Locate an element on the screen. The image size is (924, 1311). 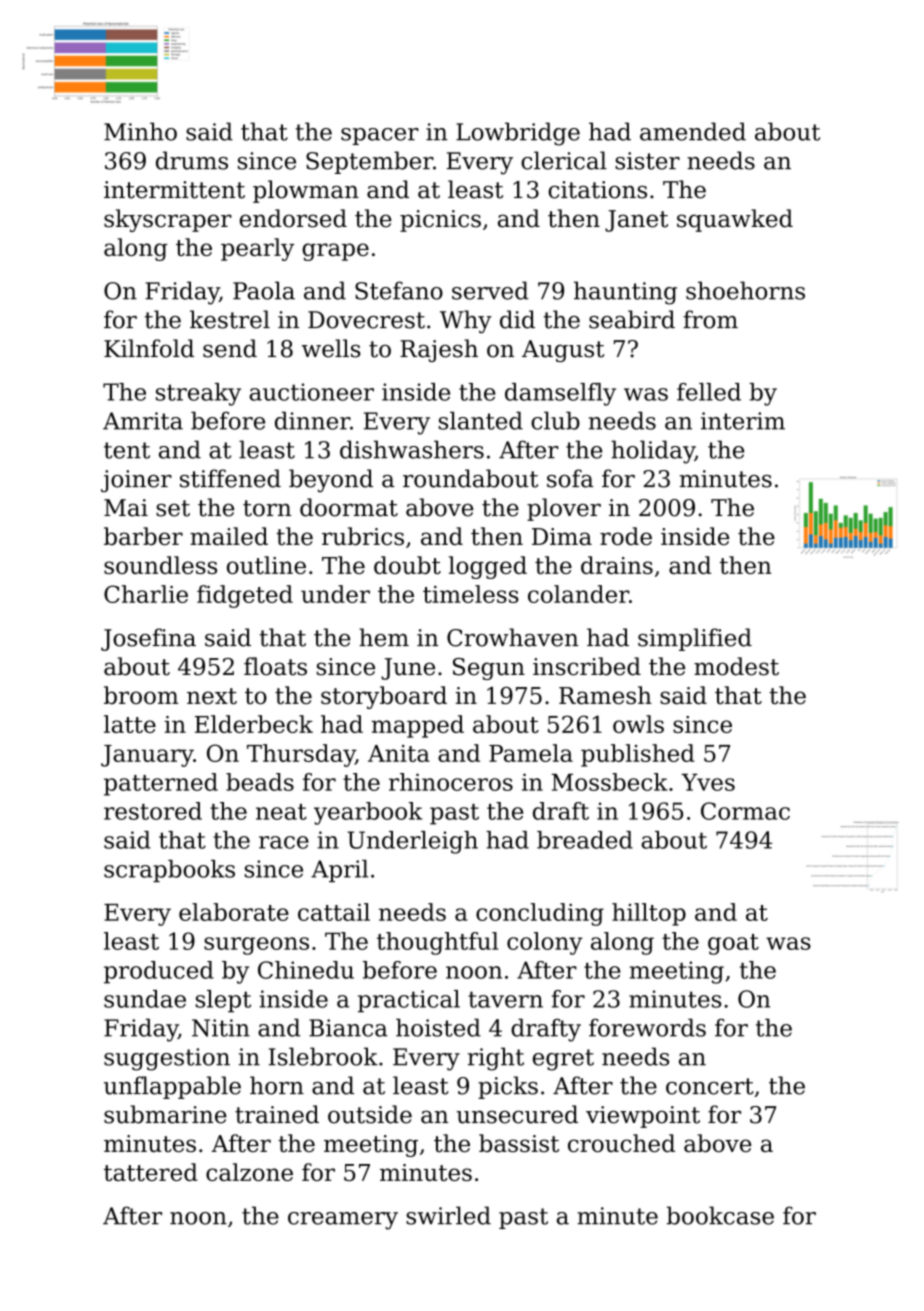
bookcase is located at coordinates (720, 1215).
